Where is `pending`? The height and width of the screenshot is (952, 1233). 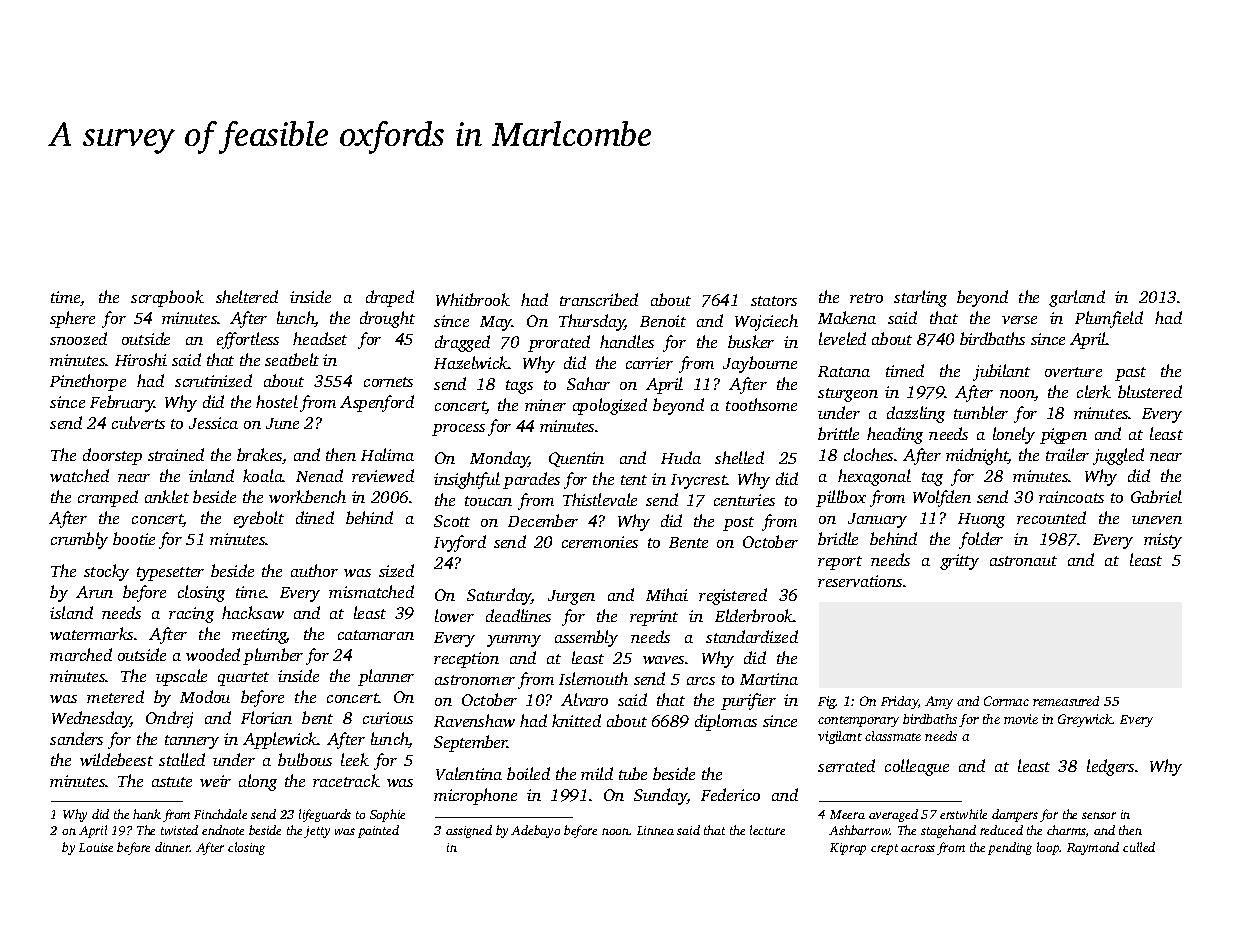 pending is located at coordinates (1010, 848).
